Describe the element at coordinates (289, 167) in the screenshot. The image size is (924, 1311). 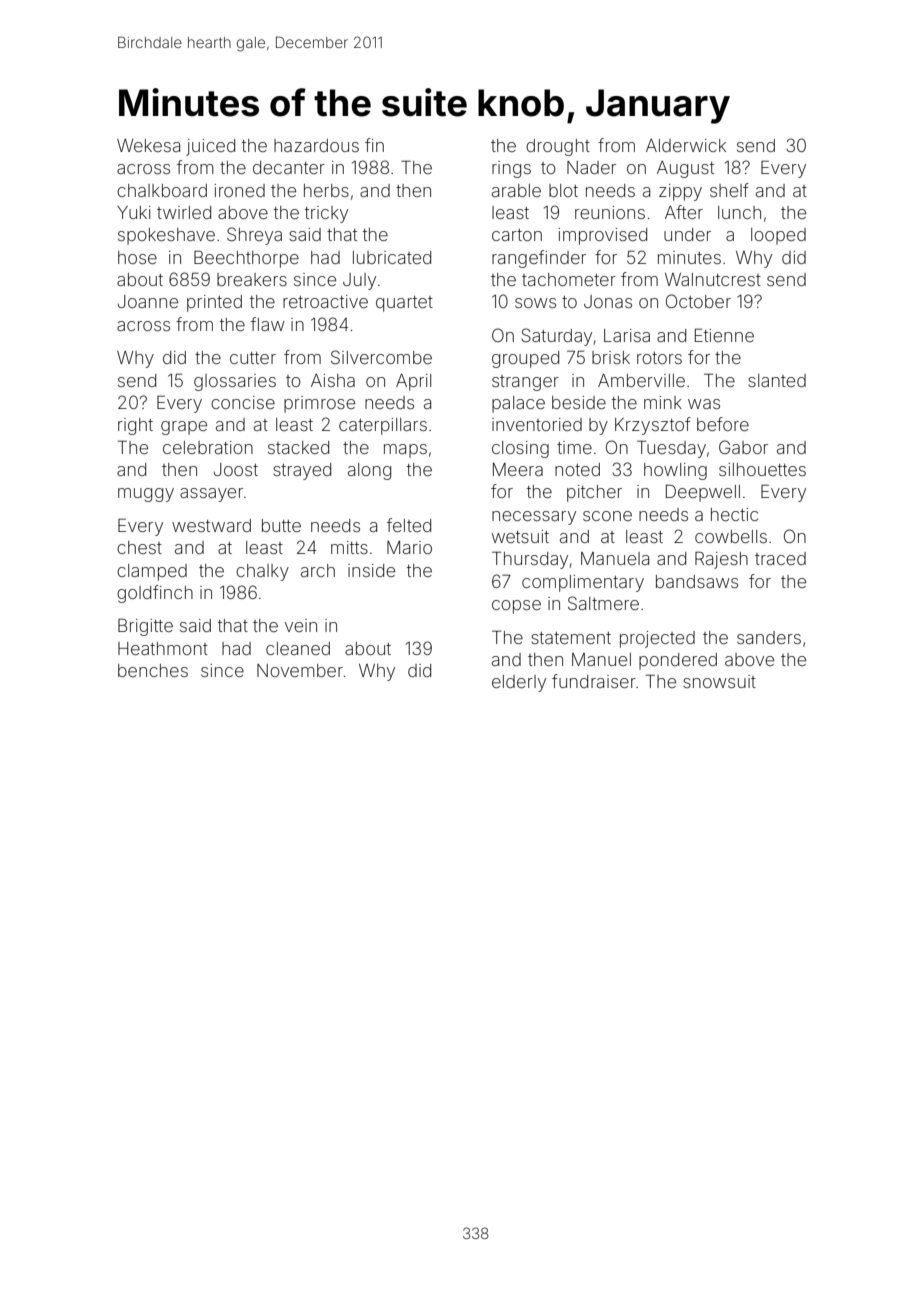
I see `decanter` at that location.
